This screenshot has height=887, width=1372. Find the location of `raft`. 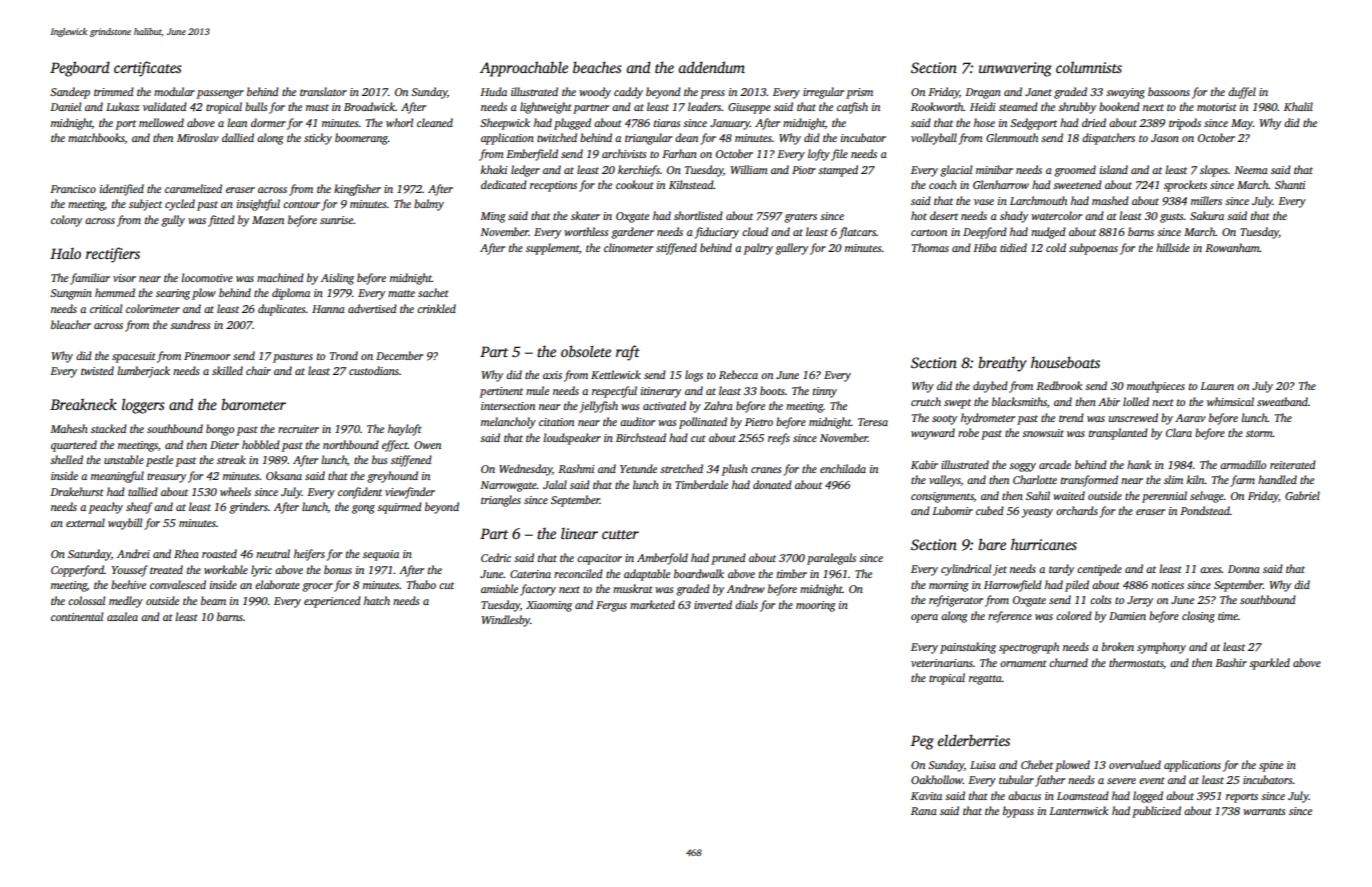

raft is located at coordinates (628, 353).
